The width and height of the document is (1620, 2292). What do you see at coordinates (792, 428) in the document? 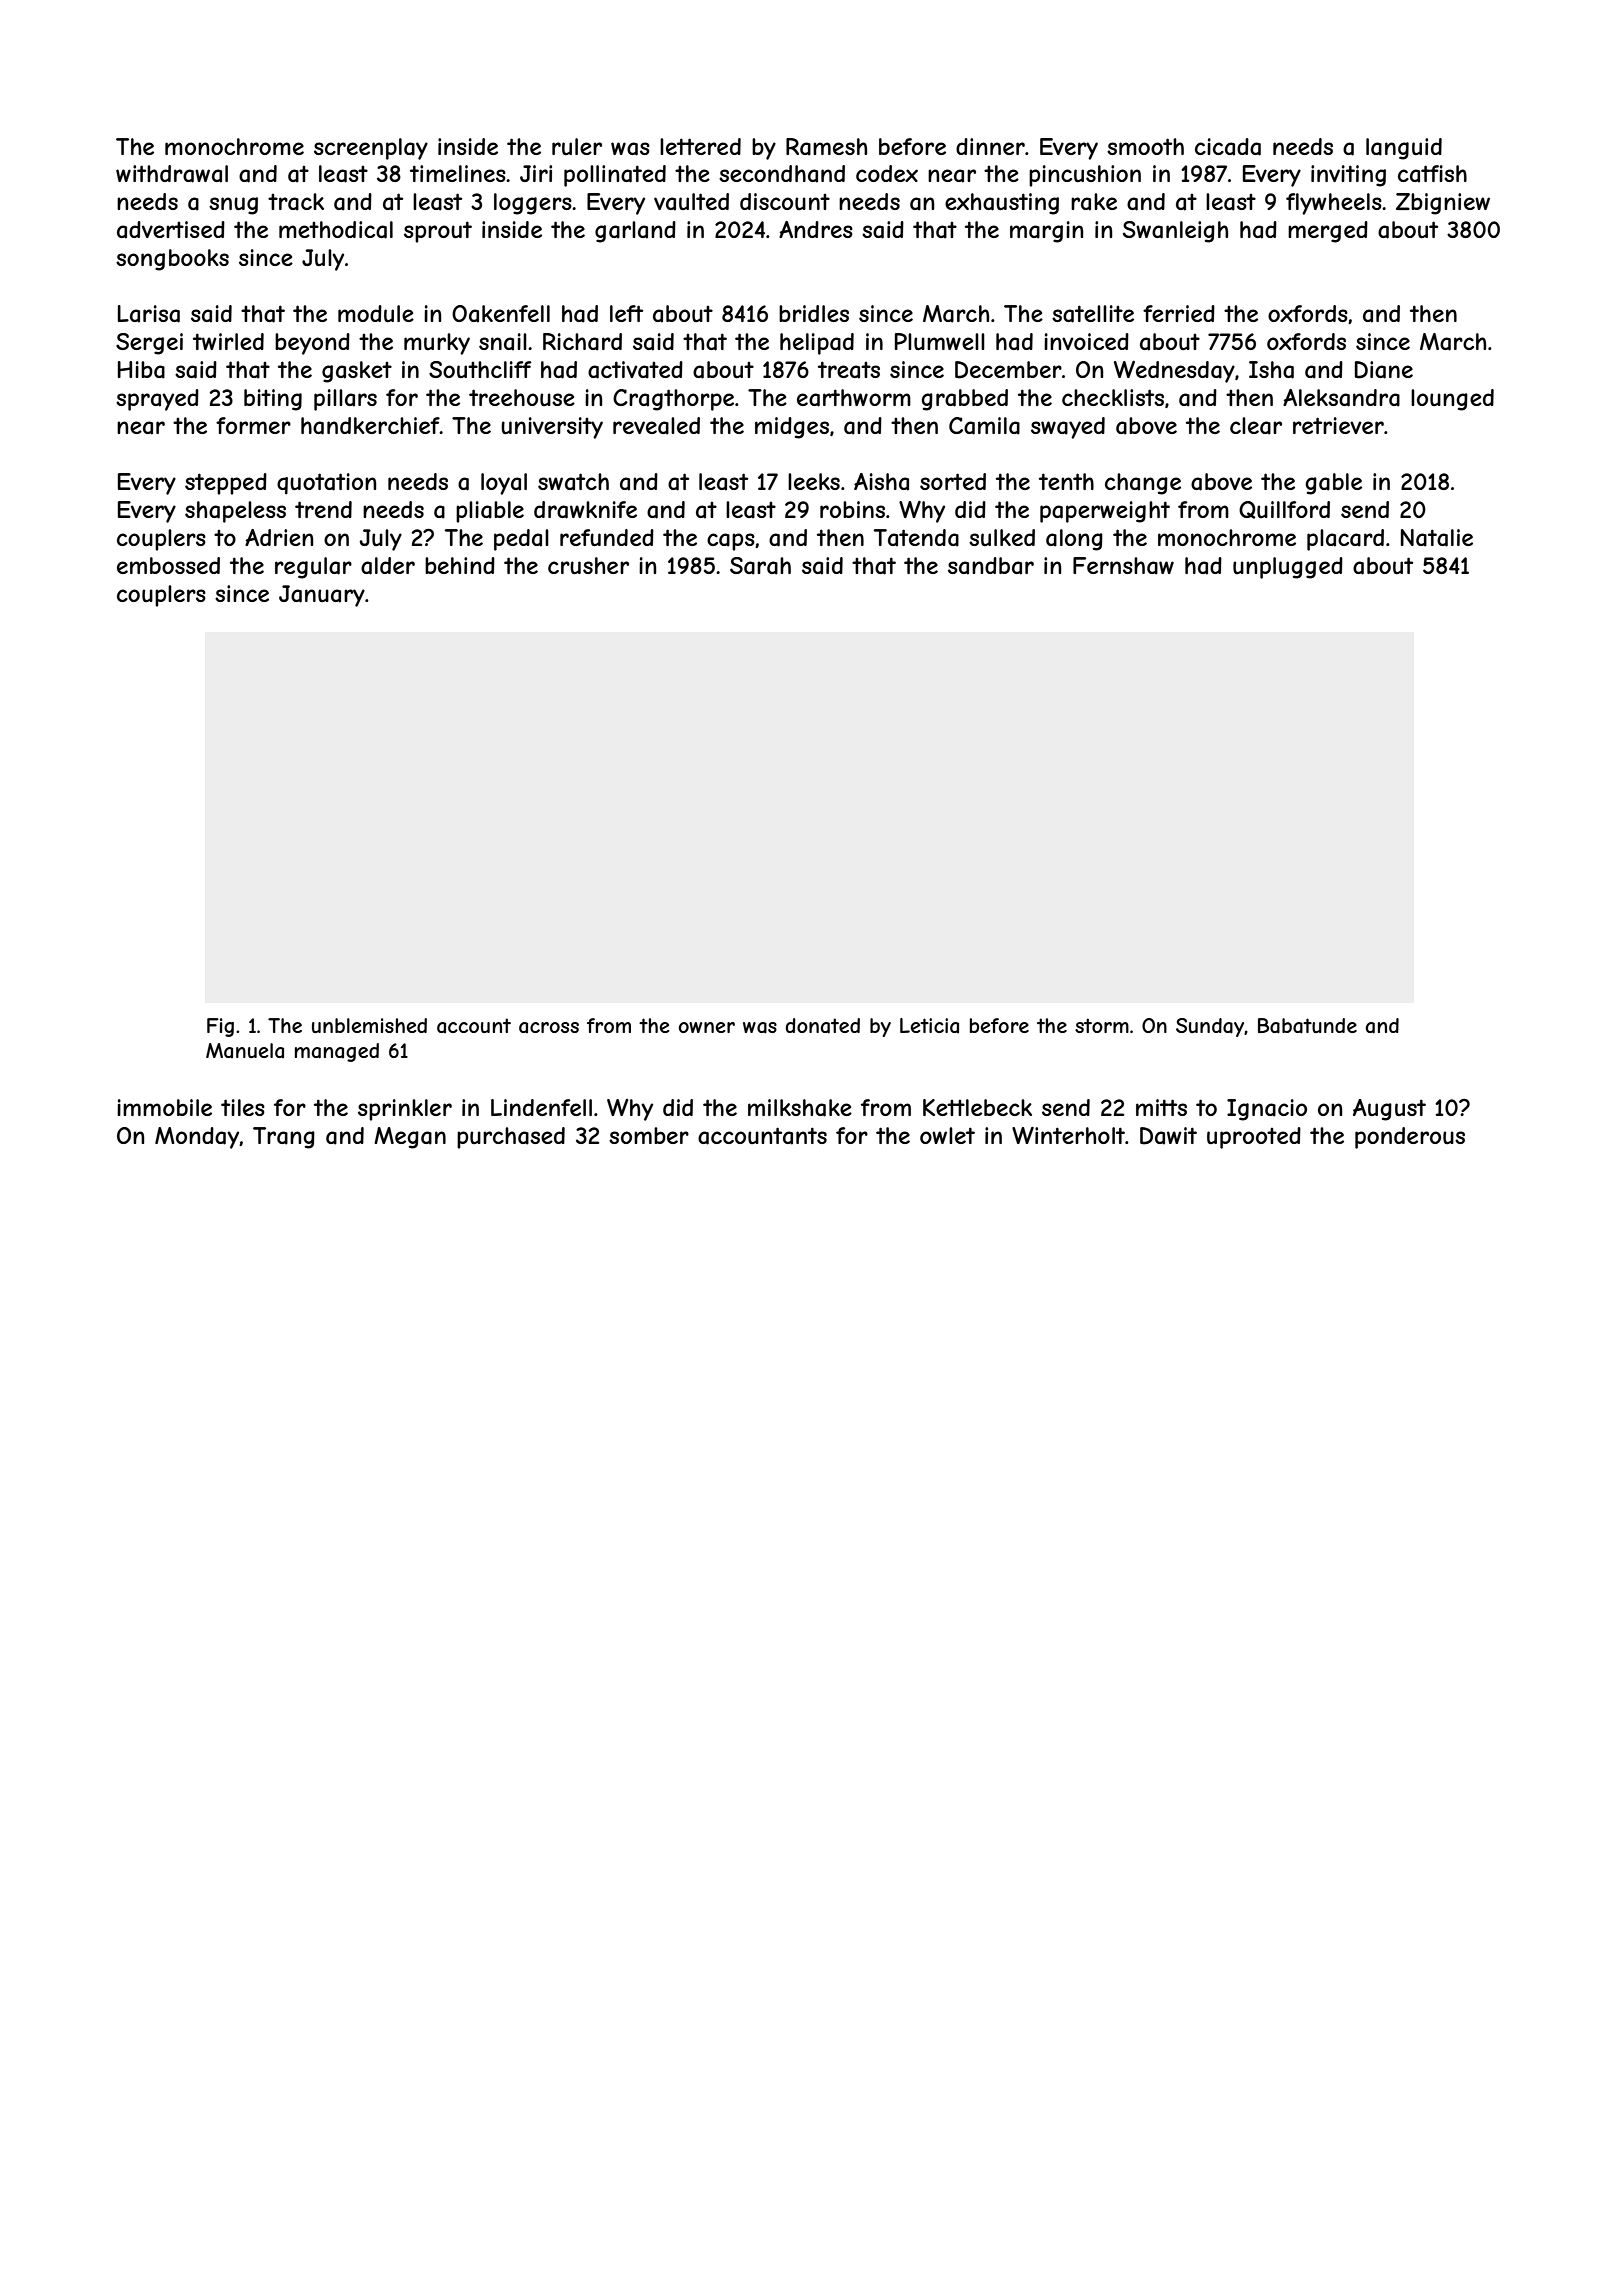
I see `midges` at bounding box center [792, 428].
